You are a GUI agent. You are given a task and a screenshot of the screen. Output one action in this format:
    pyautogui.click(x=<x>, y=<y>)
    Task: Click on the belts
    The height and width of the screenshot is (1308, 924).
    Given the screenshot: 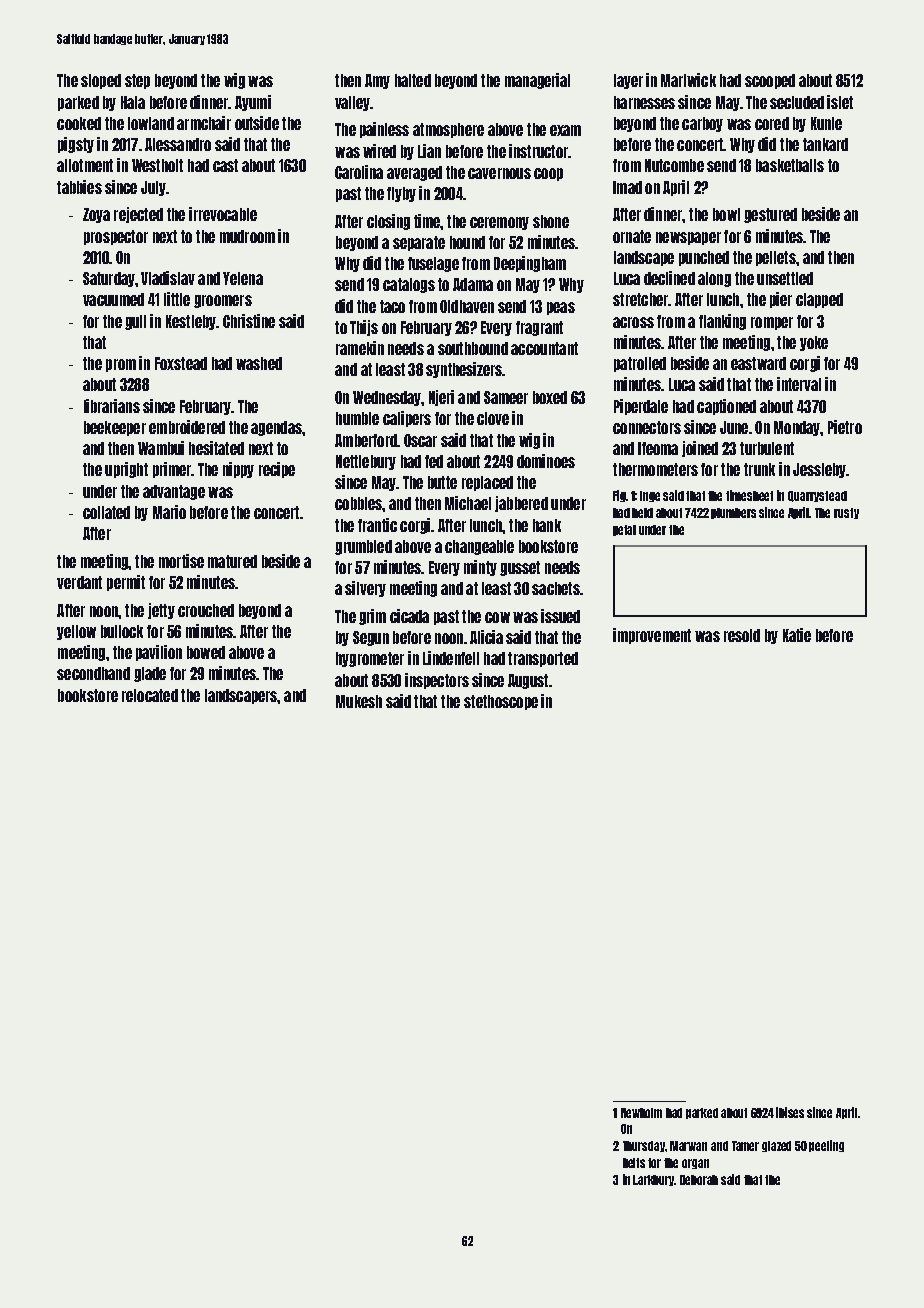 What is the action you would take?
    pyautogui.click(x=634, y=1163)
